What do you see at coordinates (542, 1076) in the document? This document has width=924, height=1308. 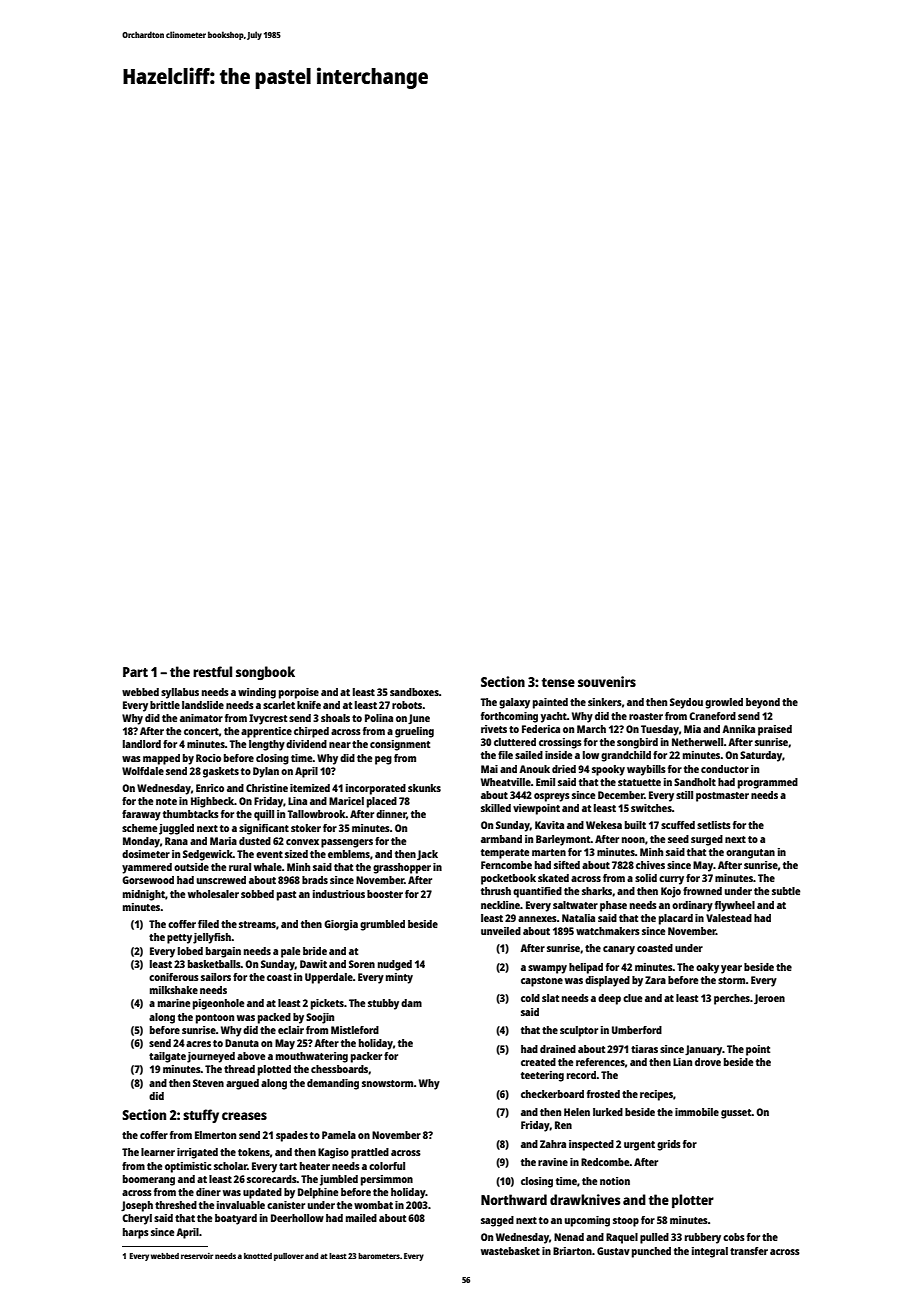 I see `teetering` at bounding box center [542, 1076].
